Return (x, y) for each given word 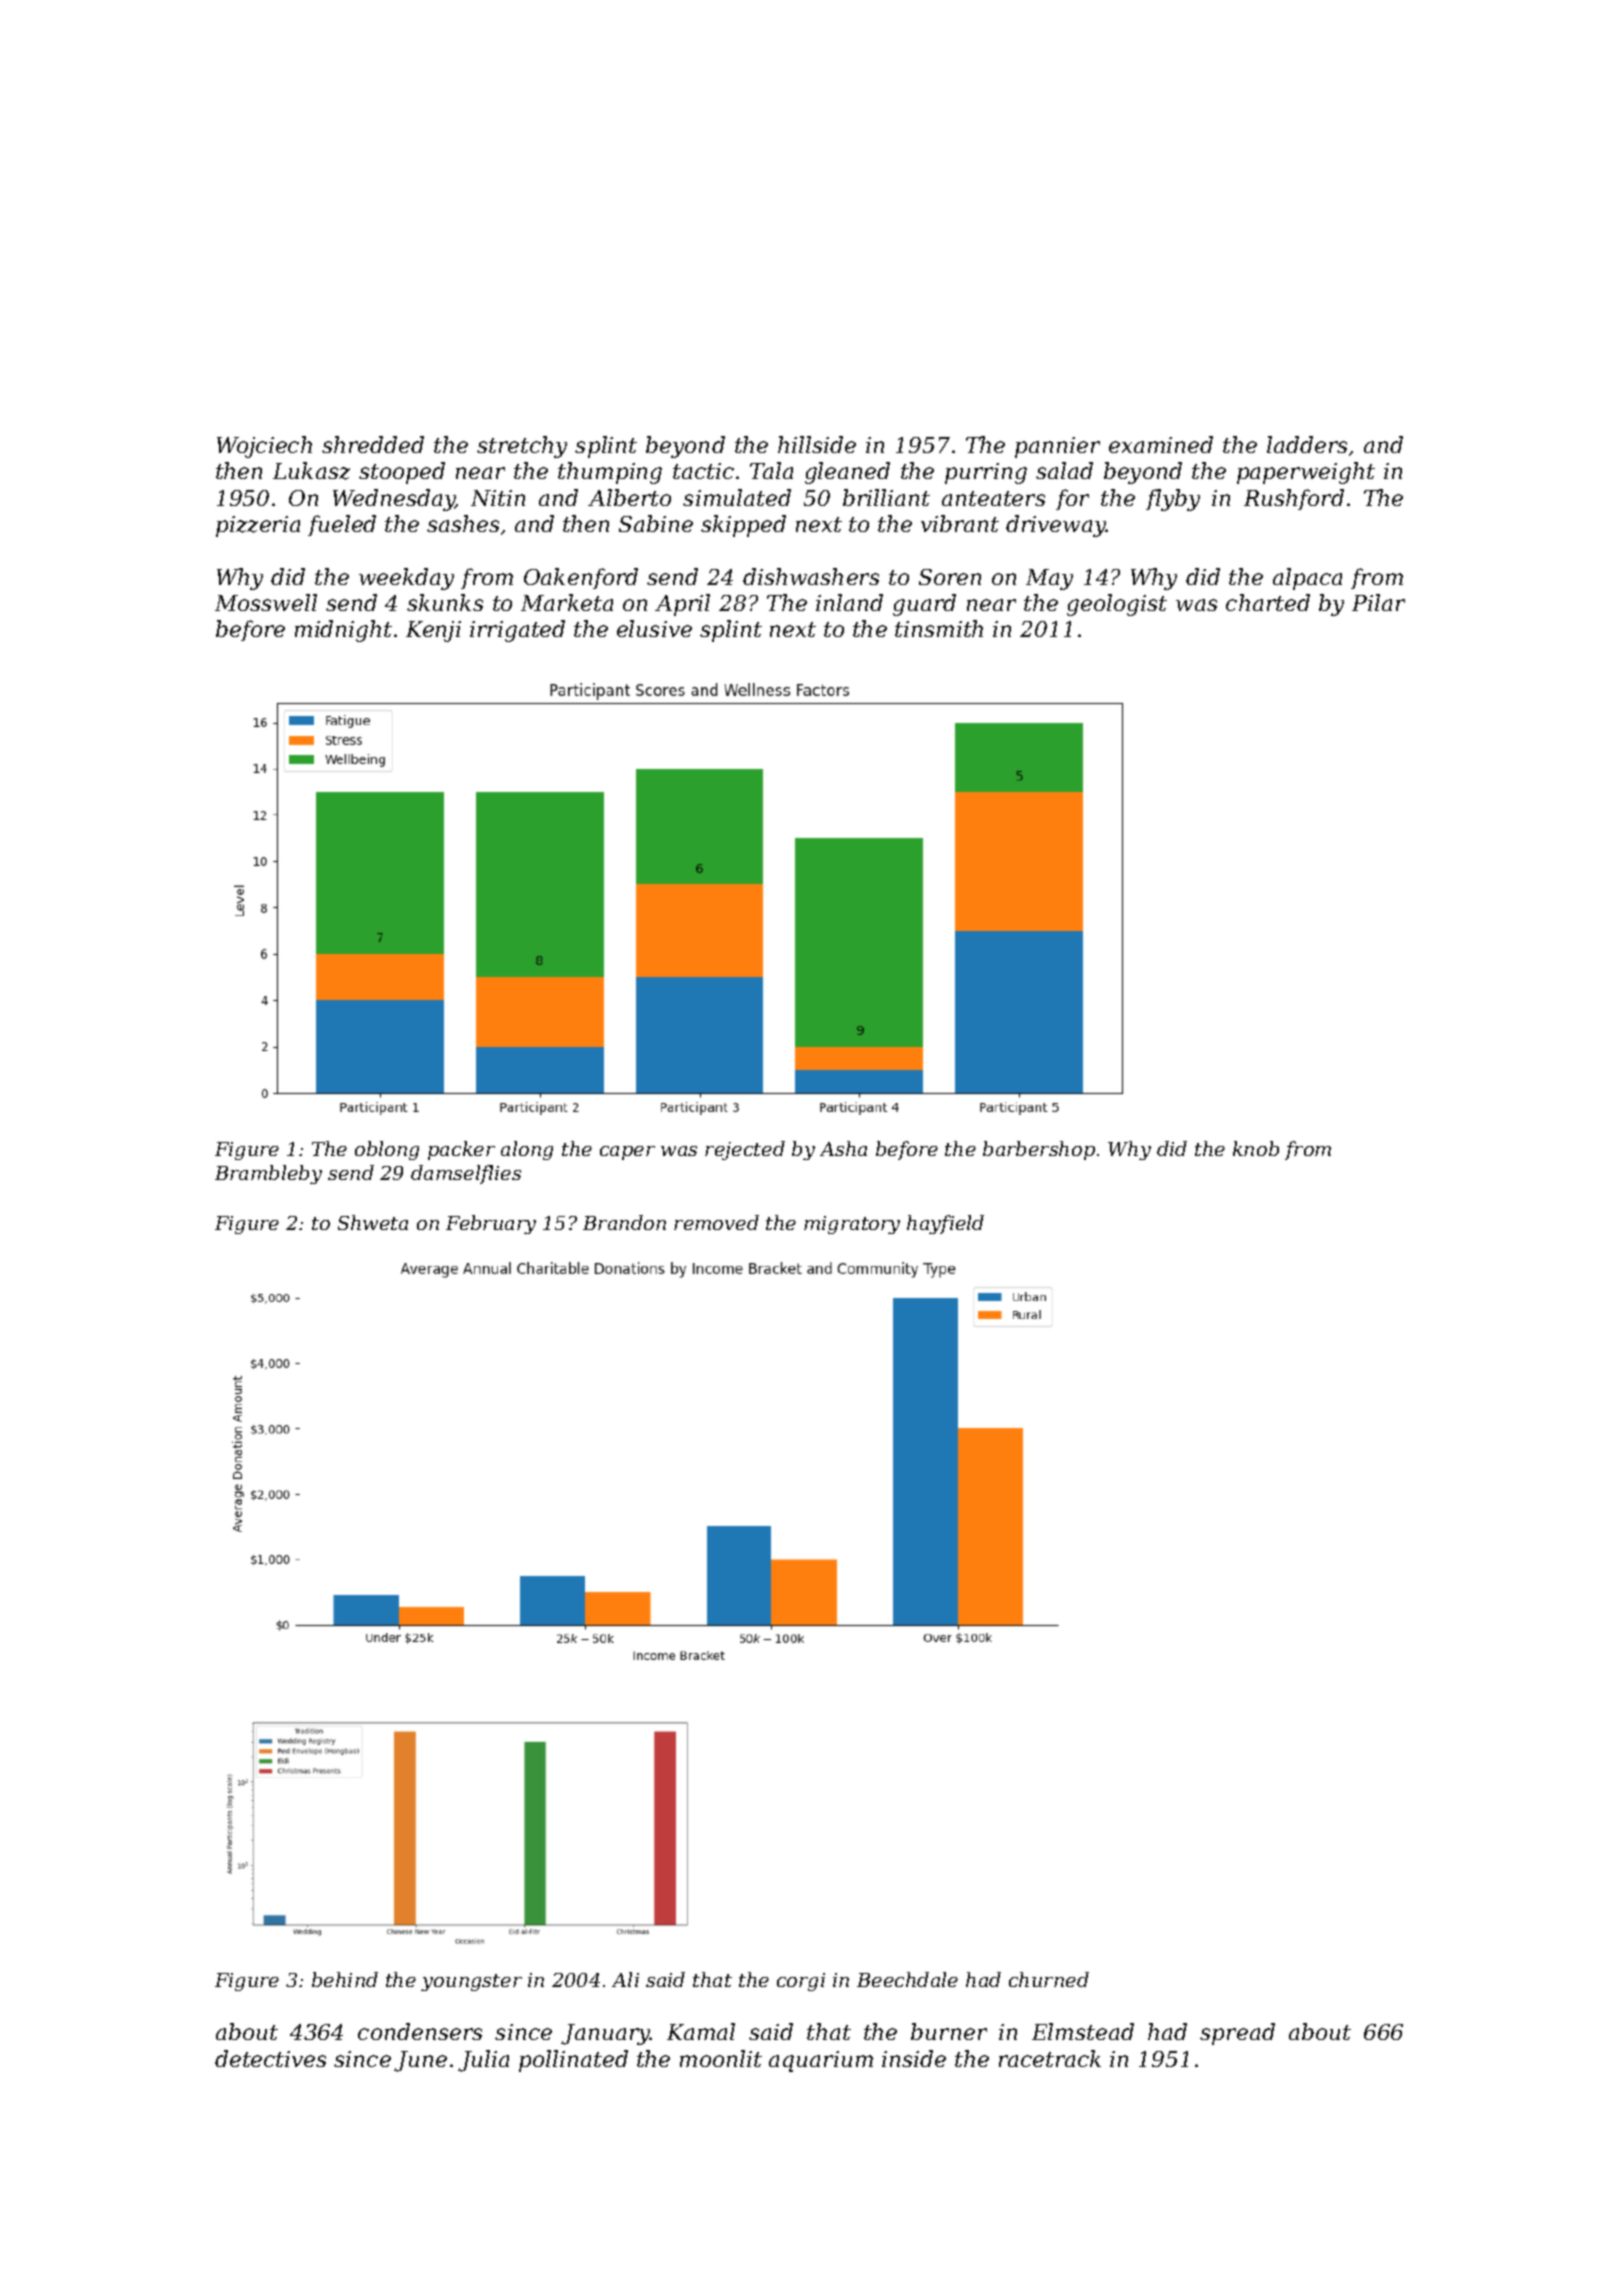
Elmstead (1083, 2031)
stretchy (522, 447)
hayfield (945, 1224)
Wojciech (264, 447)
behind (345, 1979)
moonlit (721, 2058)
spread (1237, 2034)
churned (1049, 1979)
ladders (1307, 444)
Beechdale (907, 1979)
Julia (483, 2061)
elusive (654, 628)
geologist (1117, 605)
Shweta (373, 1222)
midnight (343, 631)
